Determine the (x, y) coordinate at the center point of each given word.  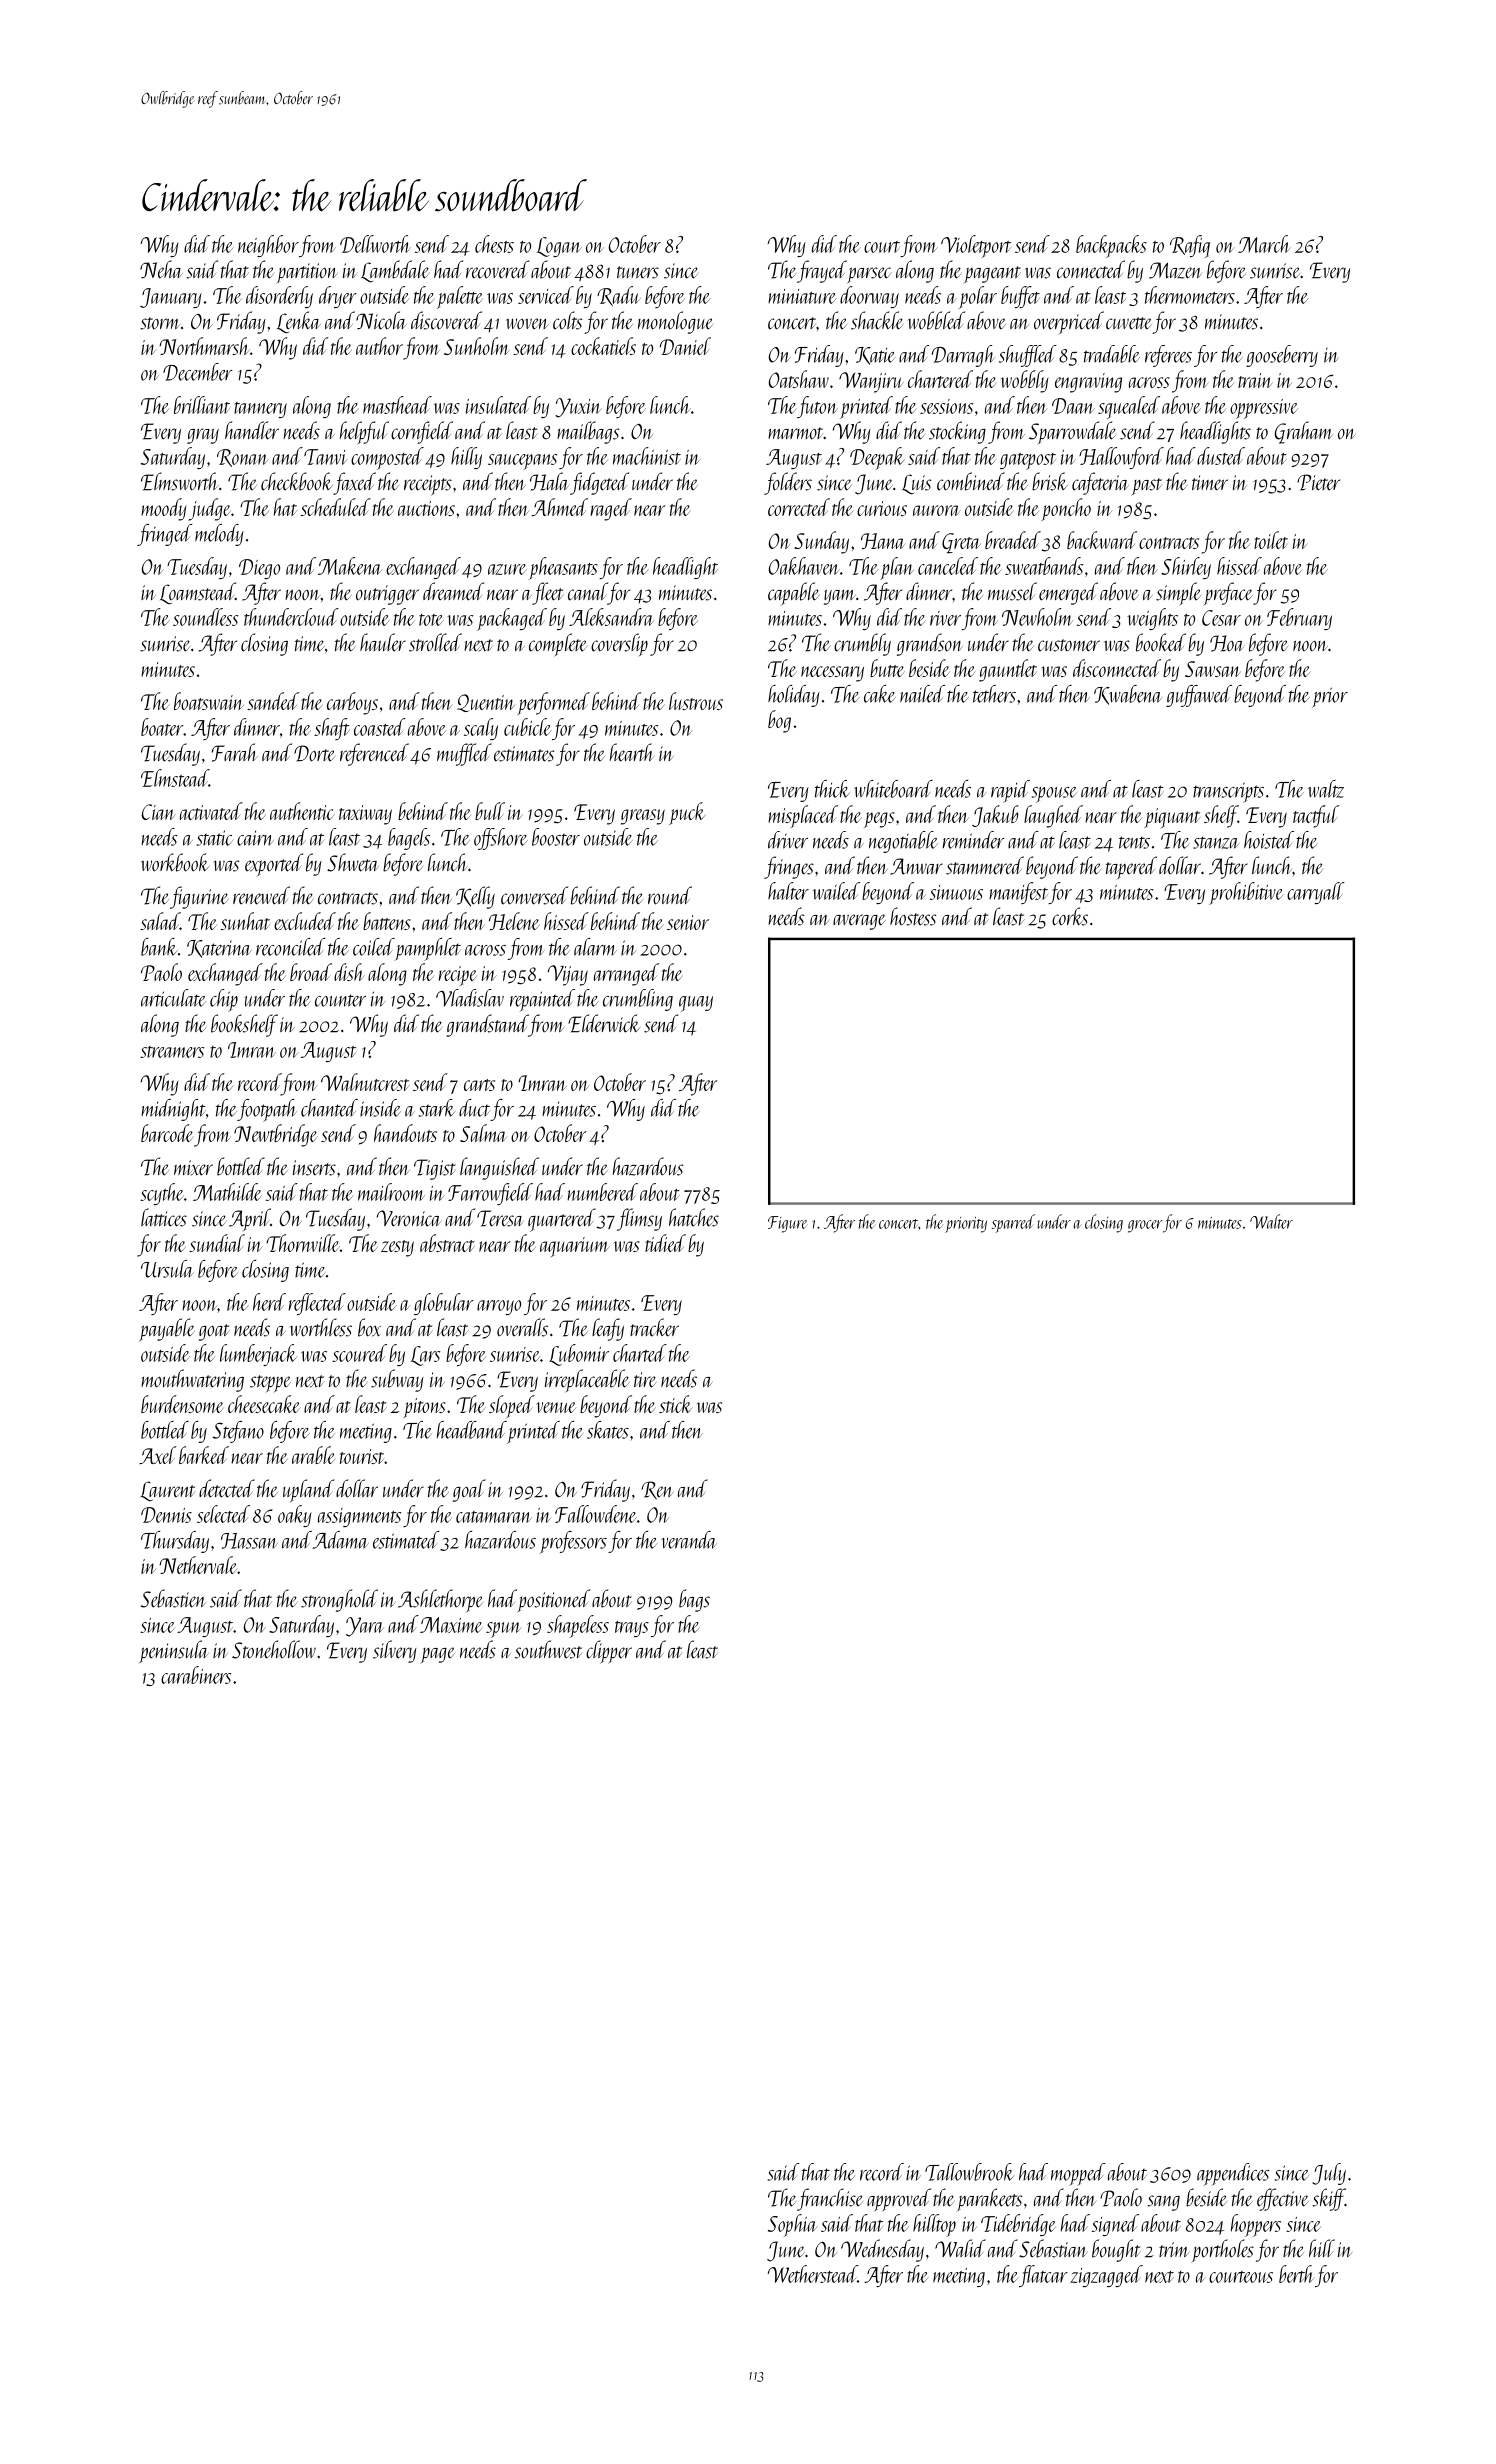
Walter (1271, 1221)
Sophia (793, 2225)
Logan (559, 247)
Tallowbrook (969, 2172)
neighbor (268, 246)
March (1264, 244)
